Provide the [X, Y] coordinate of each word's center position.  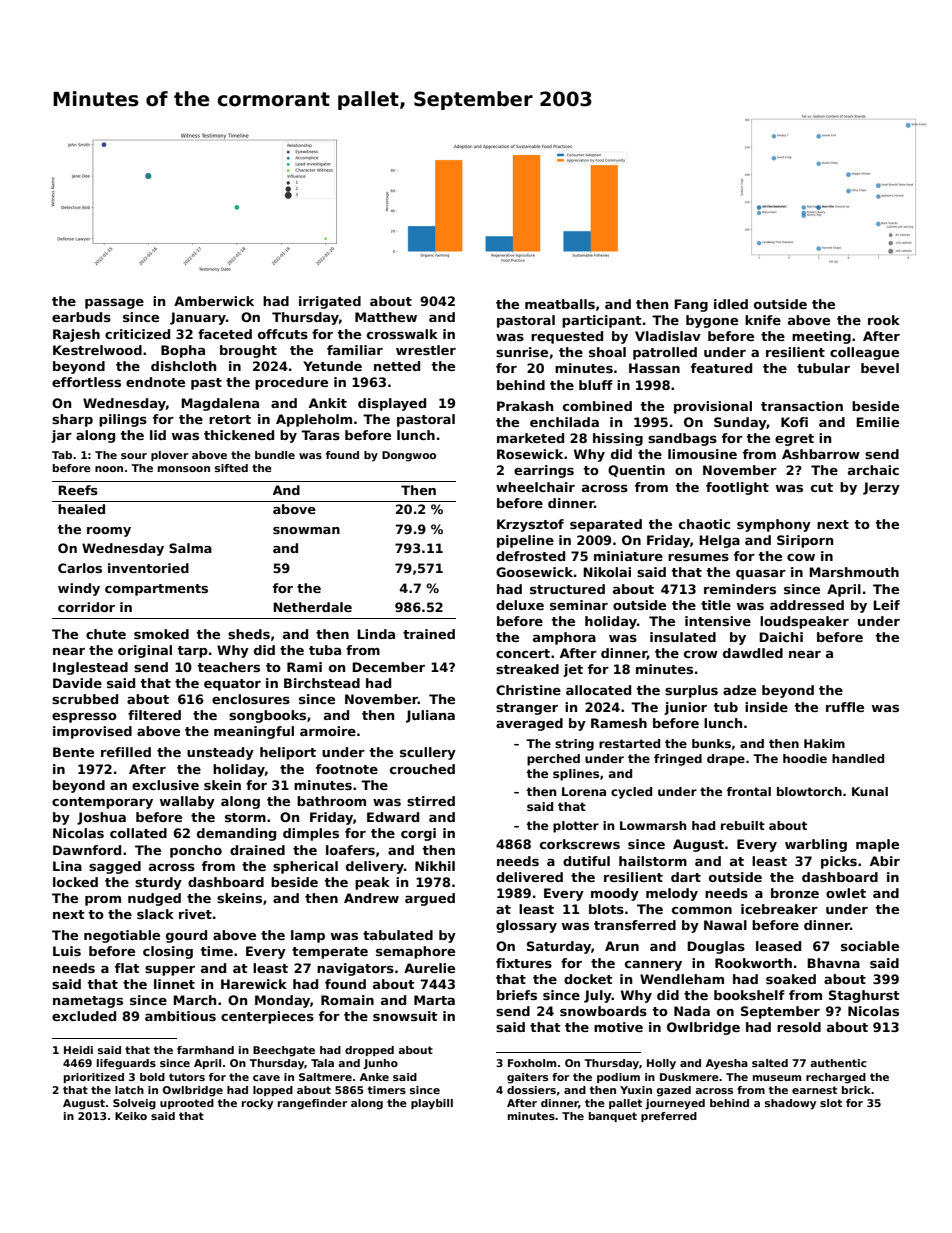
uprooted [187, 1104]
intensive [718, 621]
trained [429, 634]
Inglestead [90, 668]
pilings [123, 420]
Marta [434, 1000]
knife [763, 320]
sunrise [522, 352]
